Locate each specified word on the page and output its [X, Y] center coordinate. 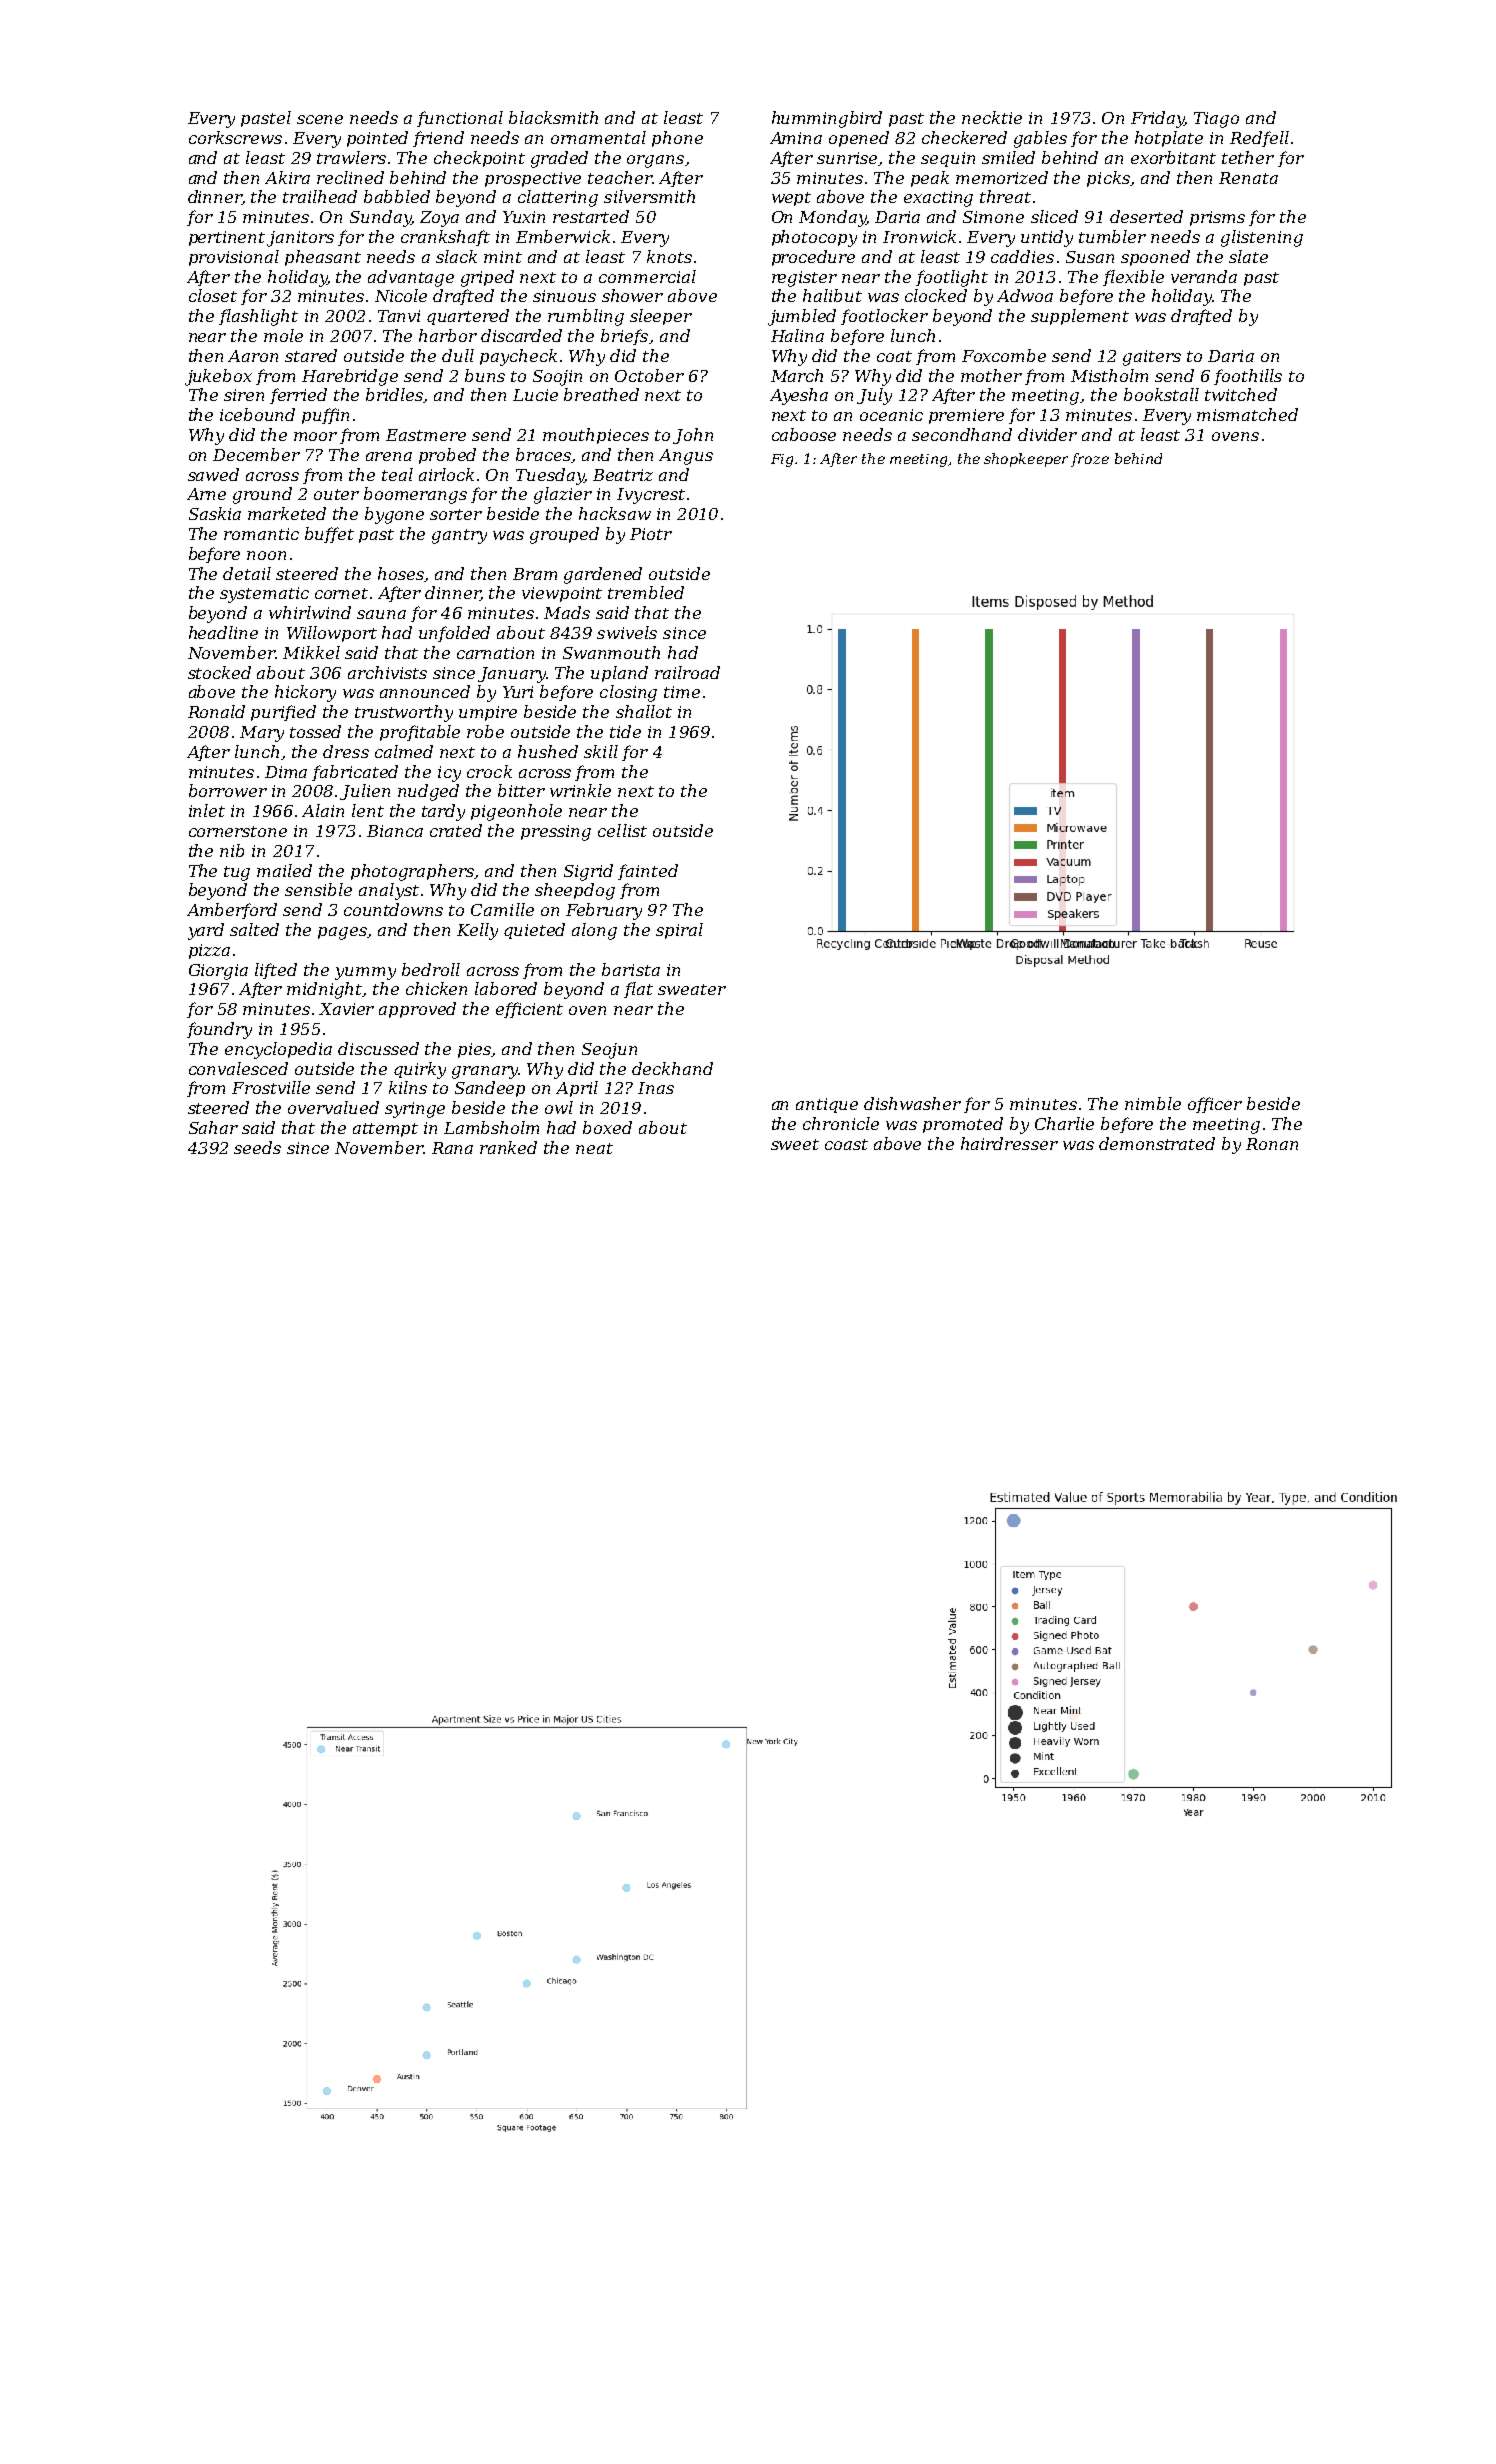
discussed [378, 1048]
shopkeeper [1026, 460]
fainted [648, 872]
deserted [1146, 216]
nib [232, 850]
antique [827, 1105]
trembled [646, 592]
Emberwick [563, 236]
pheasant [323, 258]
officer [1215, 1105]
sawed [213, 474]
